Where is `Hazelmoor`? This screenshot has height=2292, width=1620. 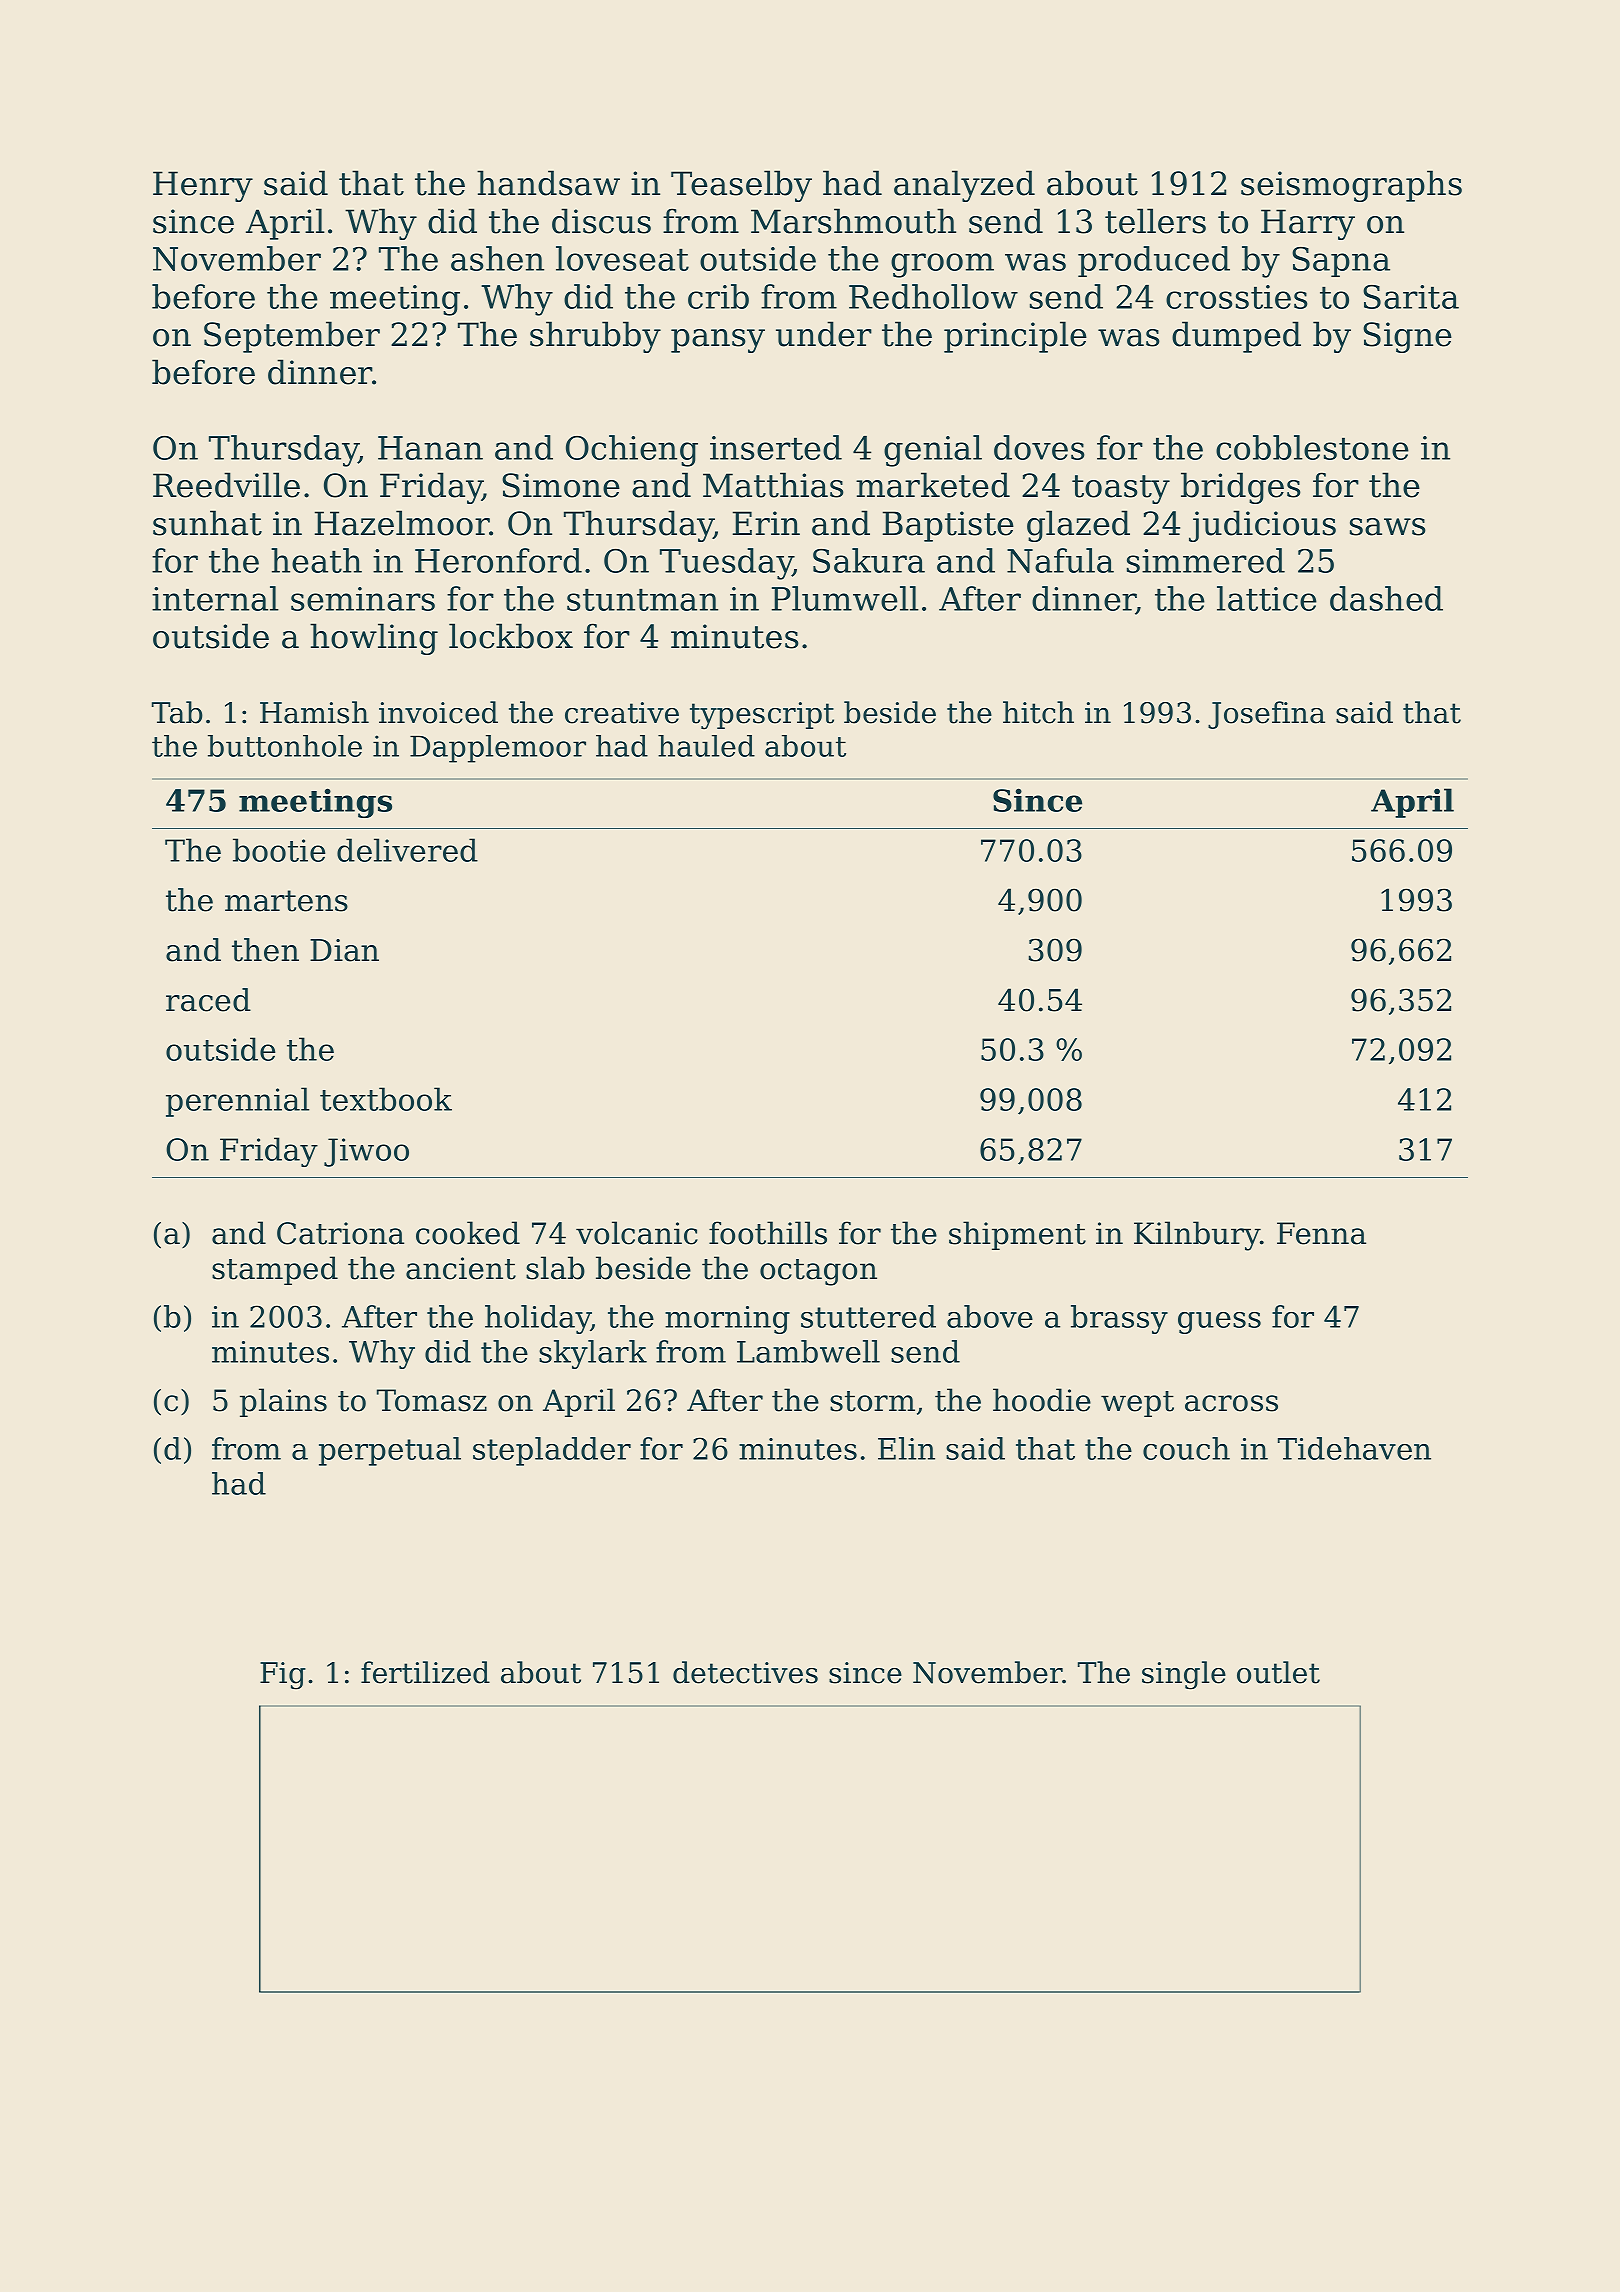 Hazelmoor is located at coordinates (402, 523).
